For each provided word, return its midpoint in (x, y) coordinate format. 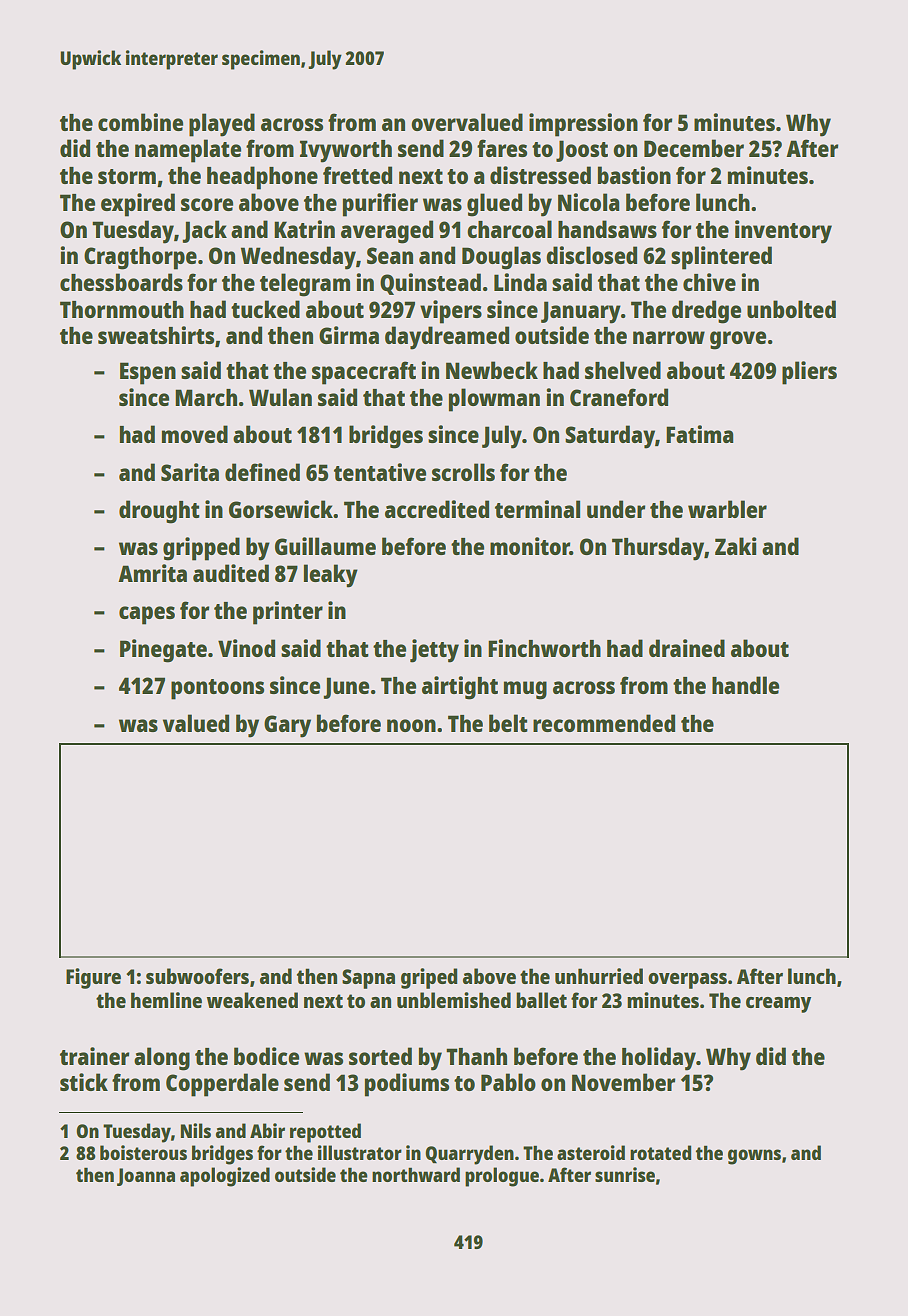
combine (140, 122)
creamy (778, 1005)
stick (84, 1082)
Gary (287, 726)
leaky (331, 576)
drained (687, 648)
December (694, 148)
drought (159, 512)
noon (411, 725)
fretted (357, 175)
